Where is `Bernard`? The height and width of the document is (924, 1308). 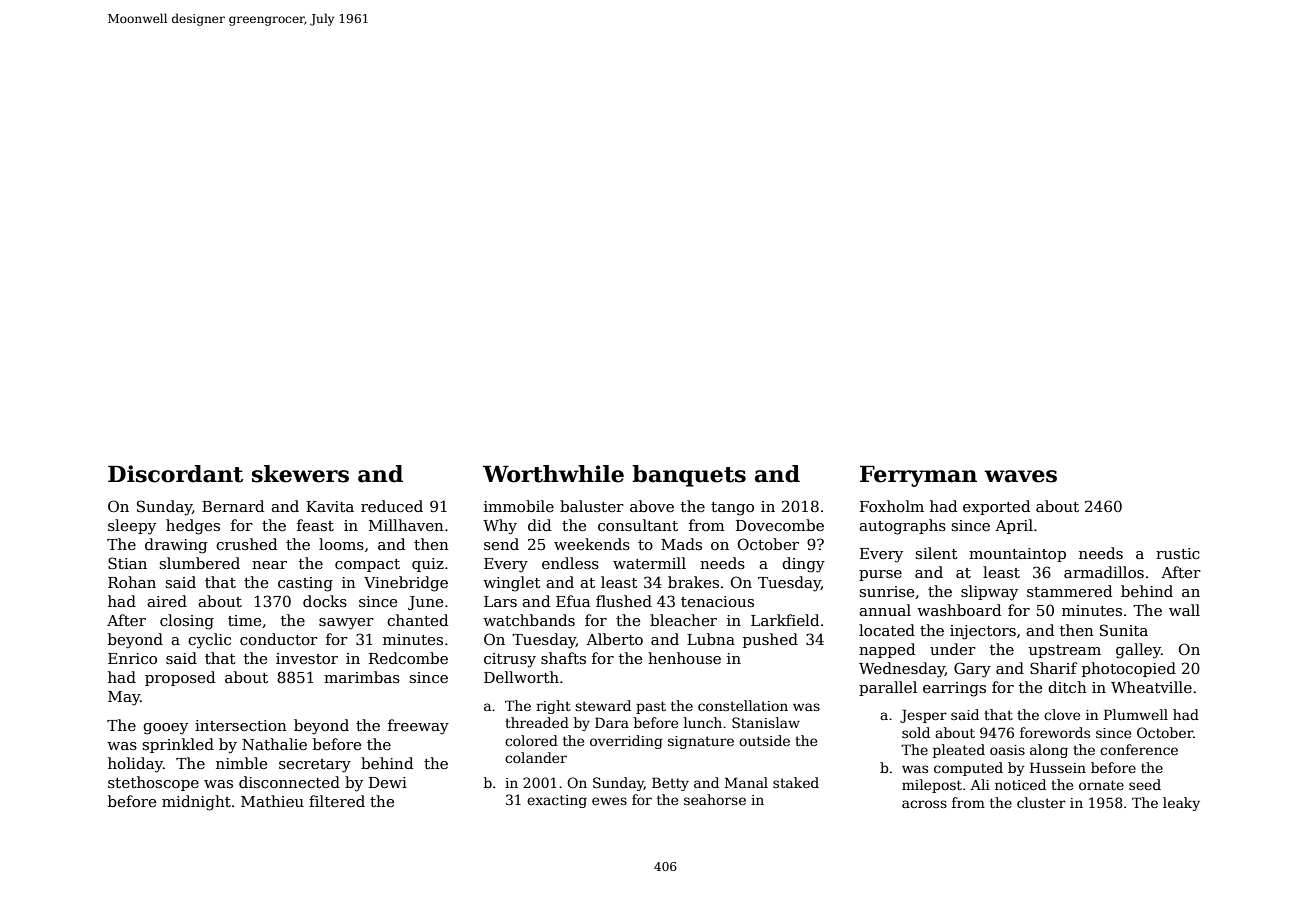
Bernard is located at coordinates (233, 506).
